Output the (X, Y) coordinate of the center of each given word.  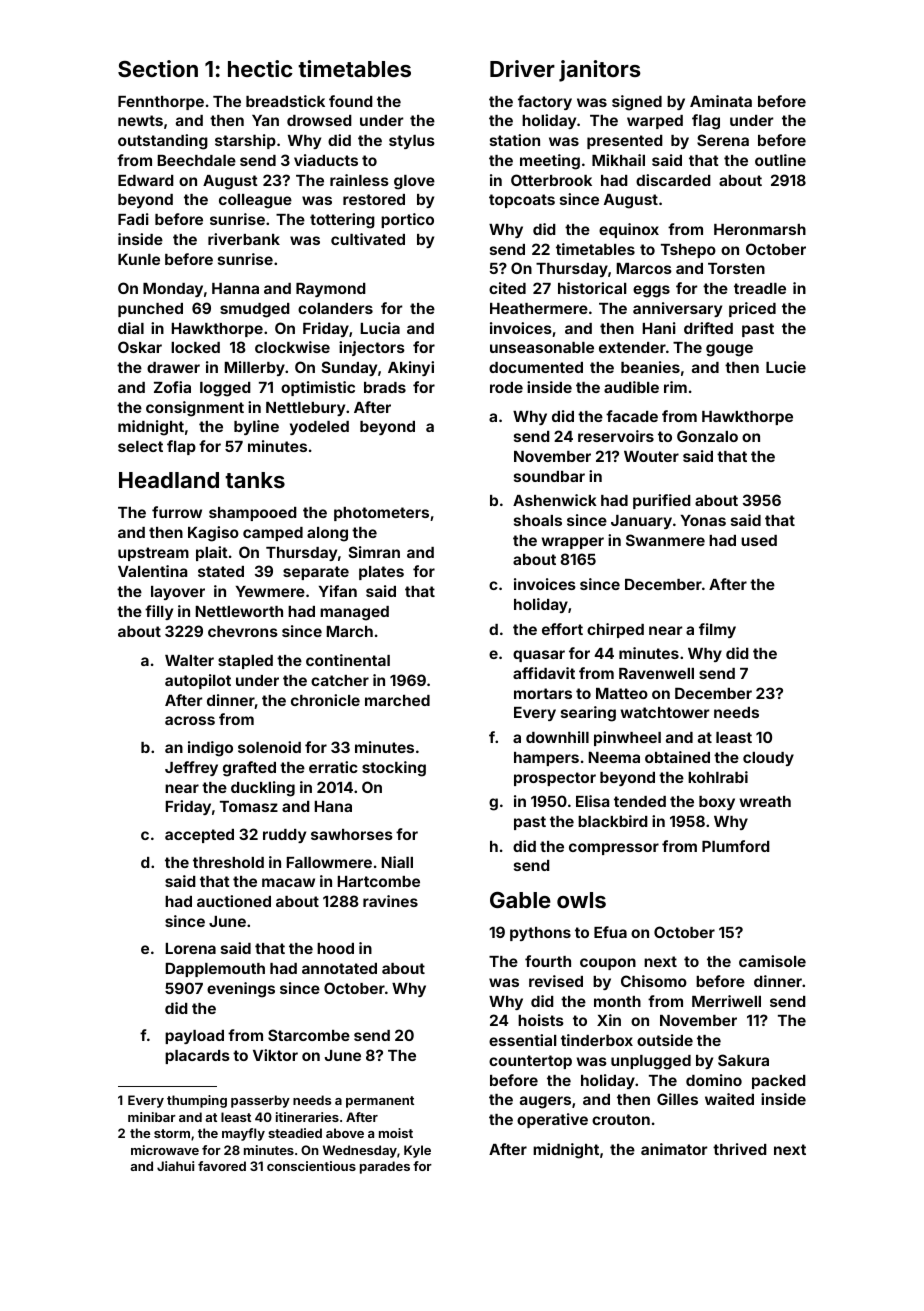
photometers (381, 514)
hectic (260, 68)
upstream (153, 554)
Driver (522, 68)
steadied (295, 1133)
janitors (600, 71)
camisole (772, 961)
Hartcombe (379, 881)
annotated (339, 968)
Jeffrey (191, 768)
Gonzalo (707, 436)
